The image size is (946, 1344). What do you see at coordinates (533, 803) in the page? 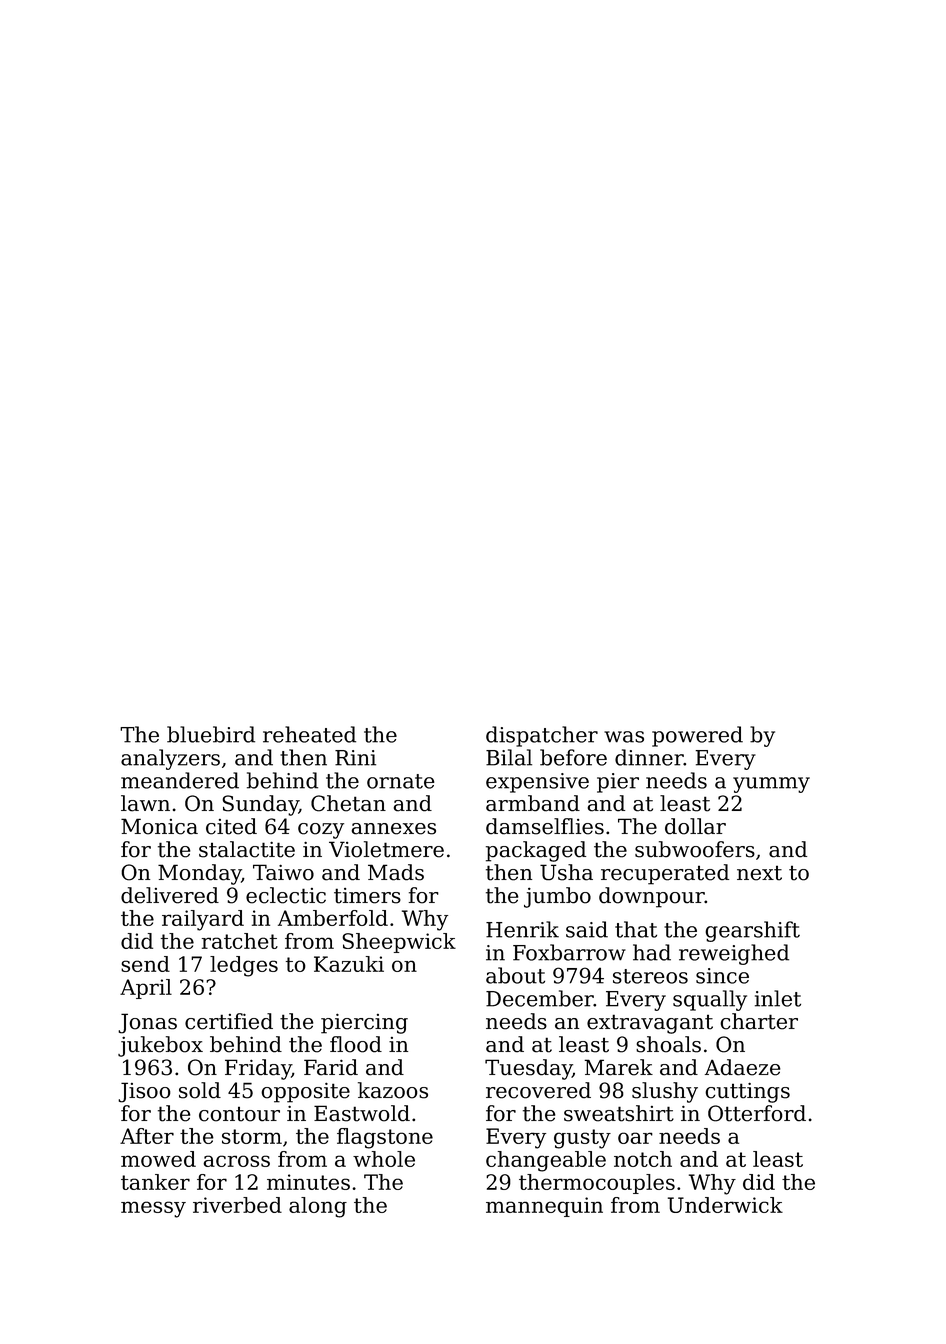
I see `armband` at bounding box center [533, 803].
